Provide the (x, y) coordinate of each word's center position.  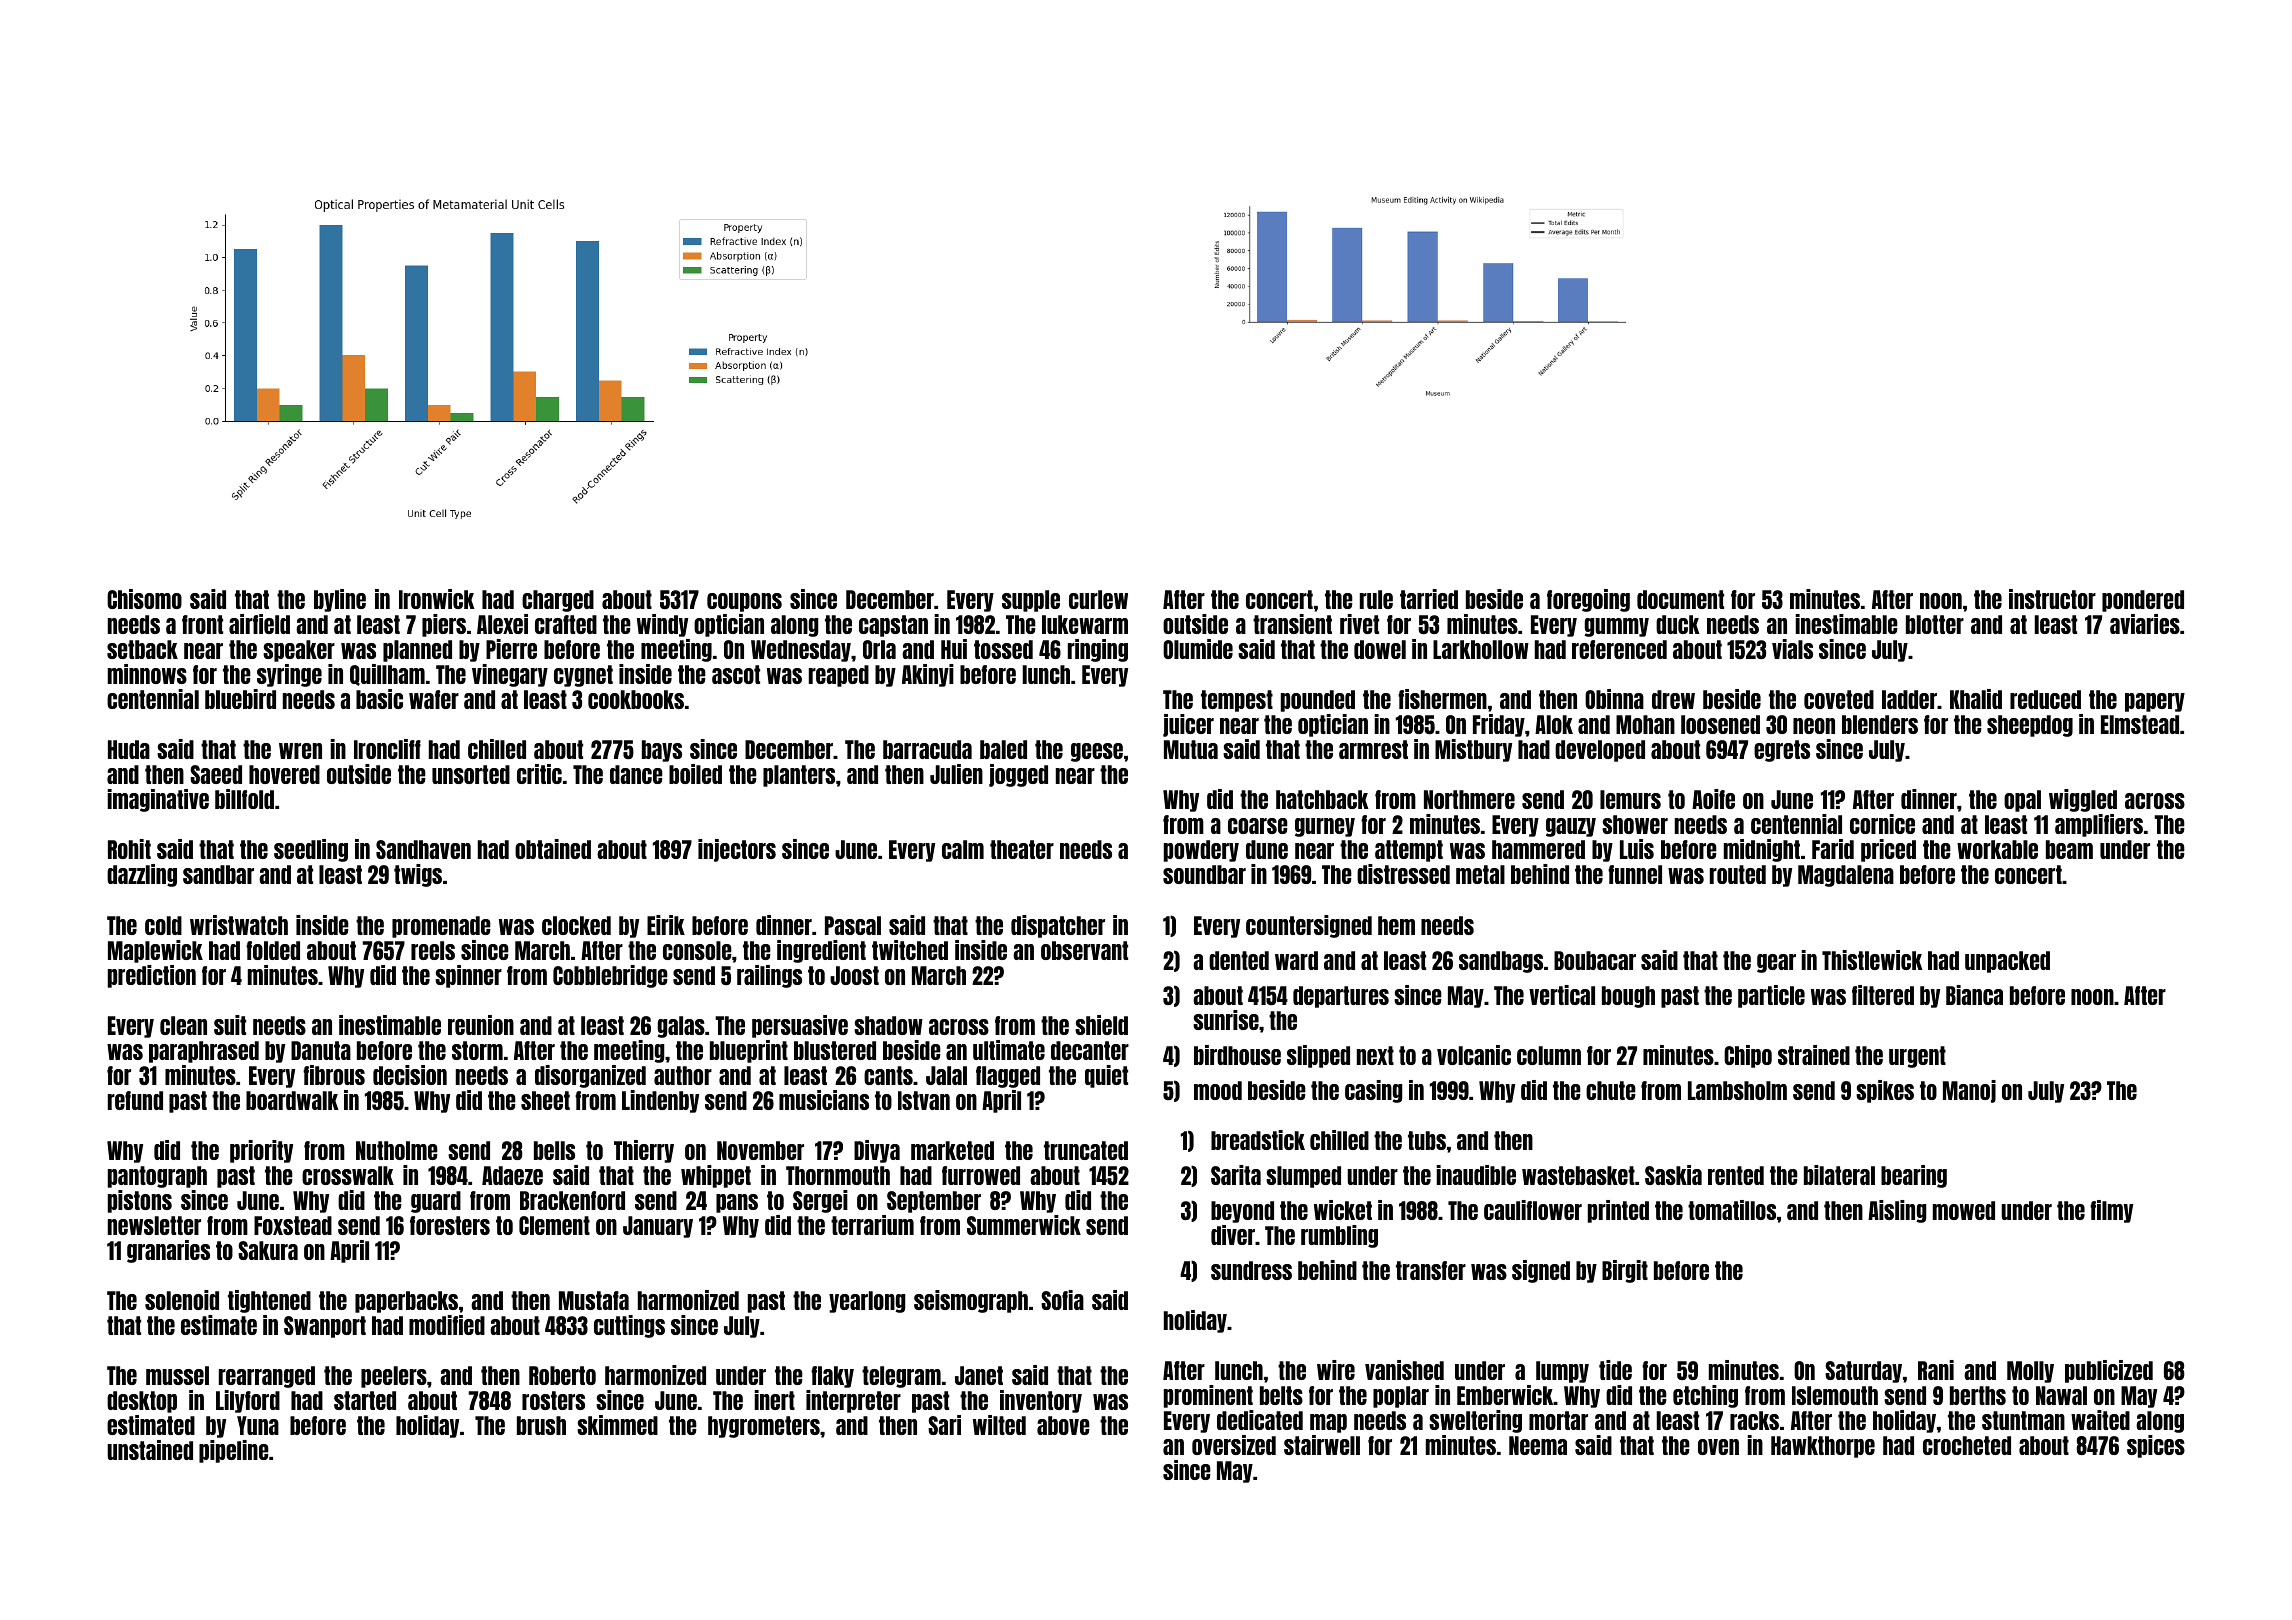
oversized (1234, 1445)
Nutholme (397, 1150)
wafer (434, 699)
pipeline (234, 1451)
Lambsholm (1737, 1090)
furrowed (981, 1175)
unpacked (2007, 962)
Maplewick (155, 951)
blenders (1880, 724)
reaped (839, 676)
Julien (956, 774)
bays (662, 751)
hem (1396, 925)
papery (2155, 702)
